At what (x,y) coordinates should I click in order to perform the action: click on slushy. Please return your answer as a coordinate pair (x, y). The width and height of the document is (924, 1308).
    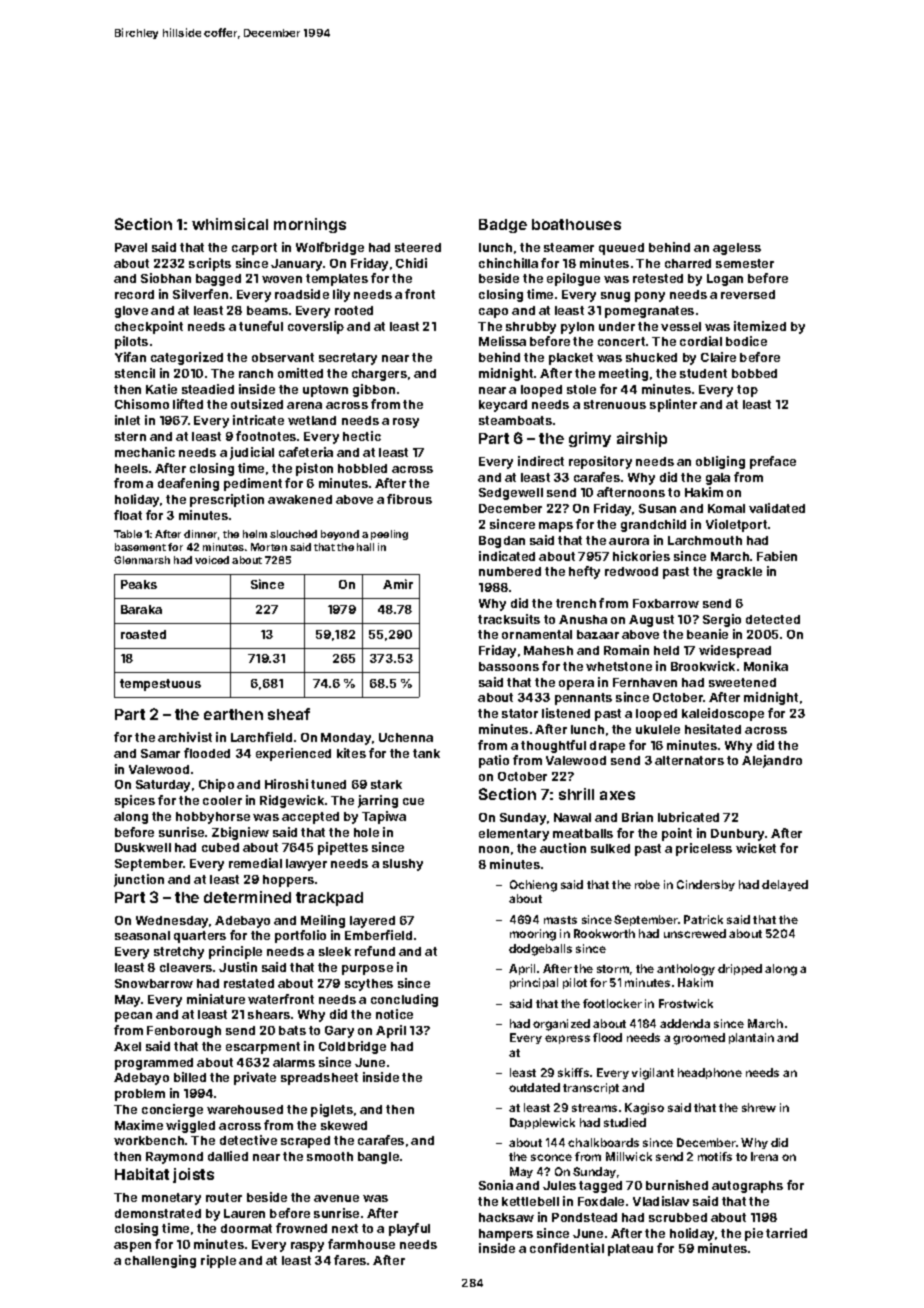
    Looking at the image, I should click on (403, 865).
